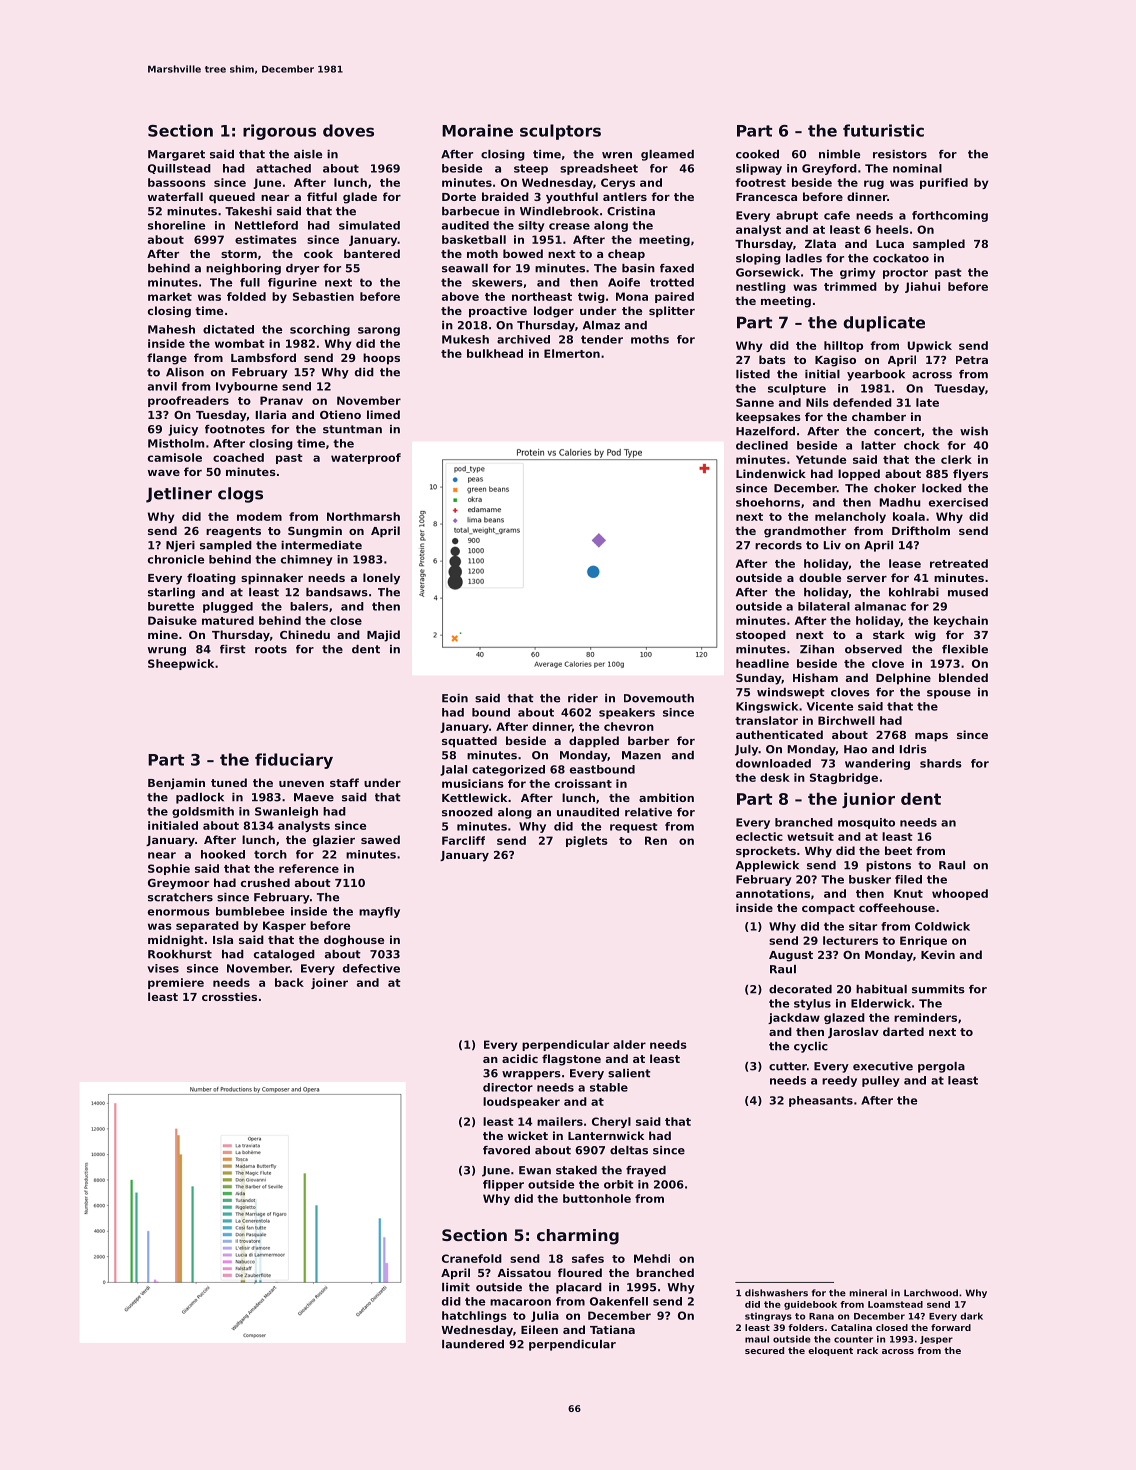  Describe the element at coordinates (472, 1258) in the page. I see `Cranefold` at that location.
